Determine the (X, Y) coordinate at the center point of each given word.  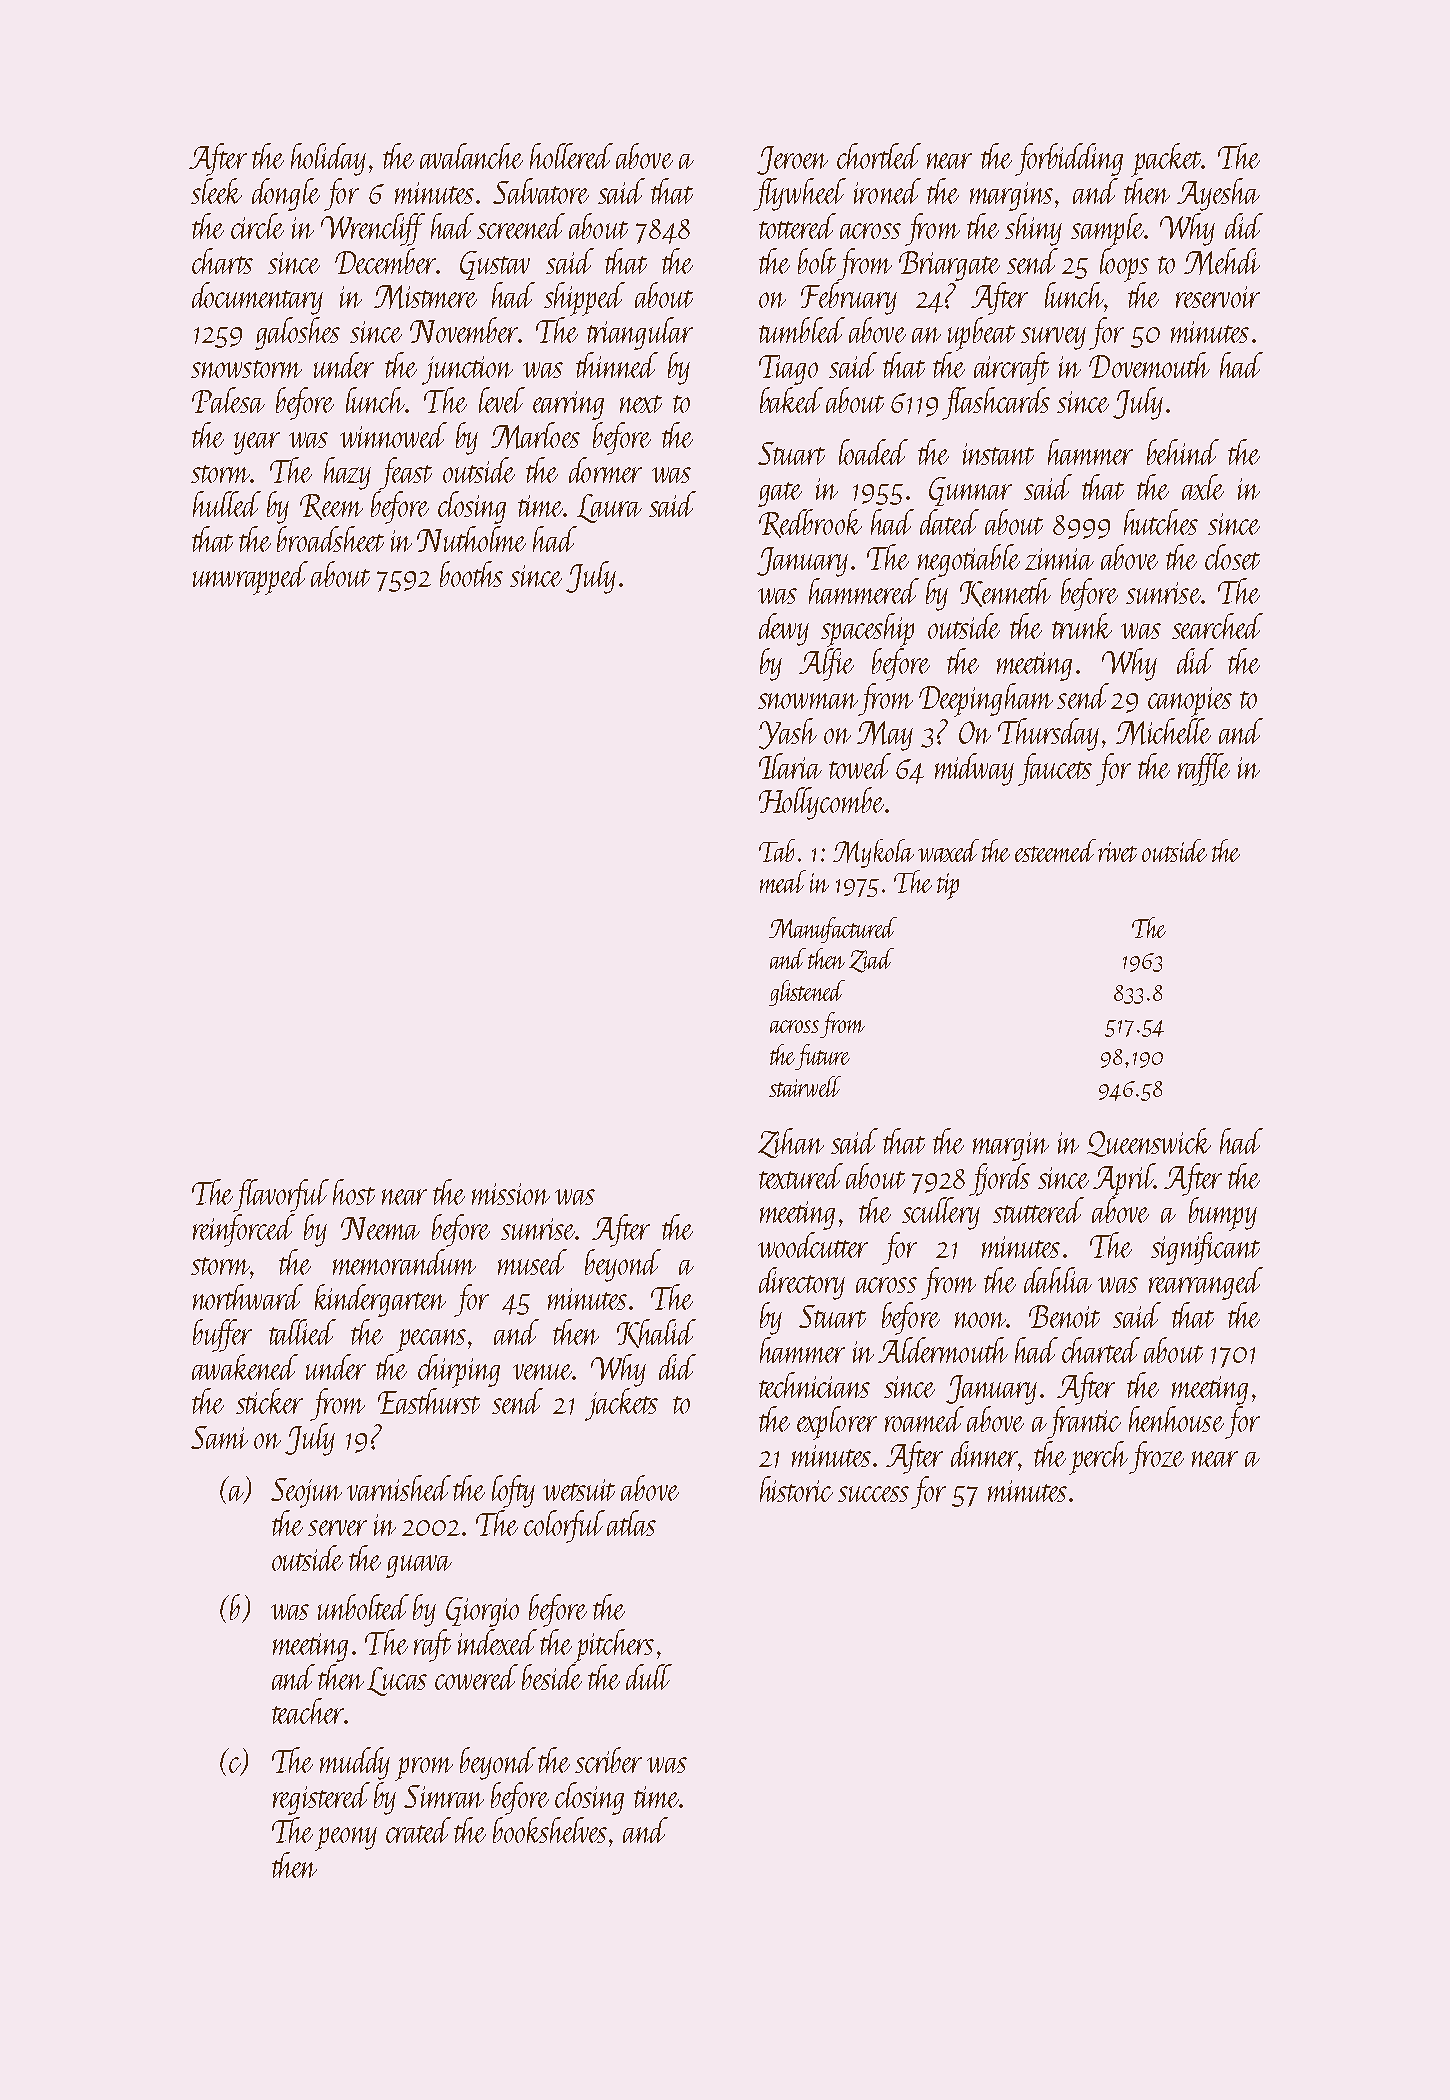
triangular (640, 333)
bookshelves (550, 1830)
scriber (608, 1760)
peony (346, 1839)
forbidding (1069, 159)
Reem (331, 507)
